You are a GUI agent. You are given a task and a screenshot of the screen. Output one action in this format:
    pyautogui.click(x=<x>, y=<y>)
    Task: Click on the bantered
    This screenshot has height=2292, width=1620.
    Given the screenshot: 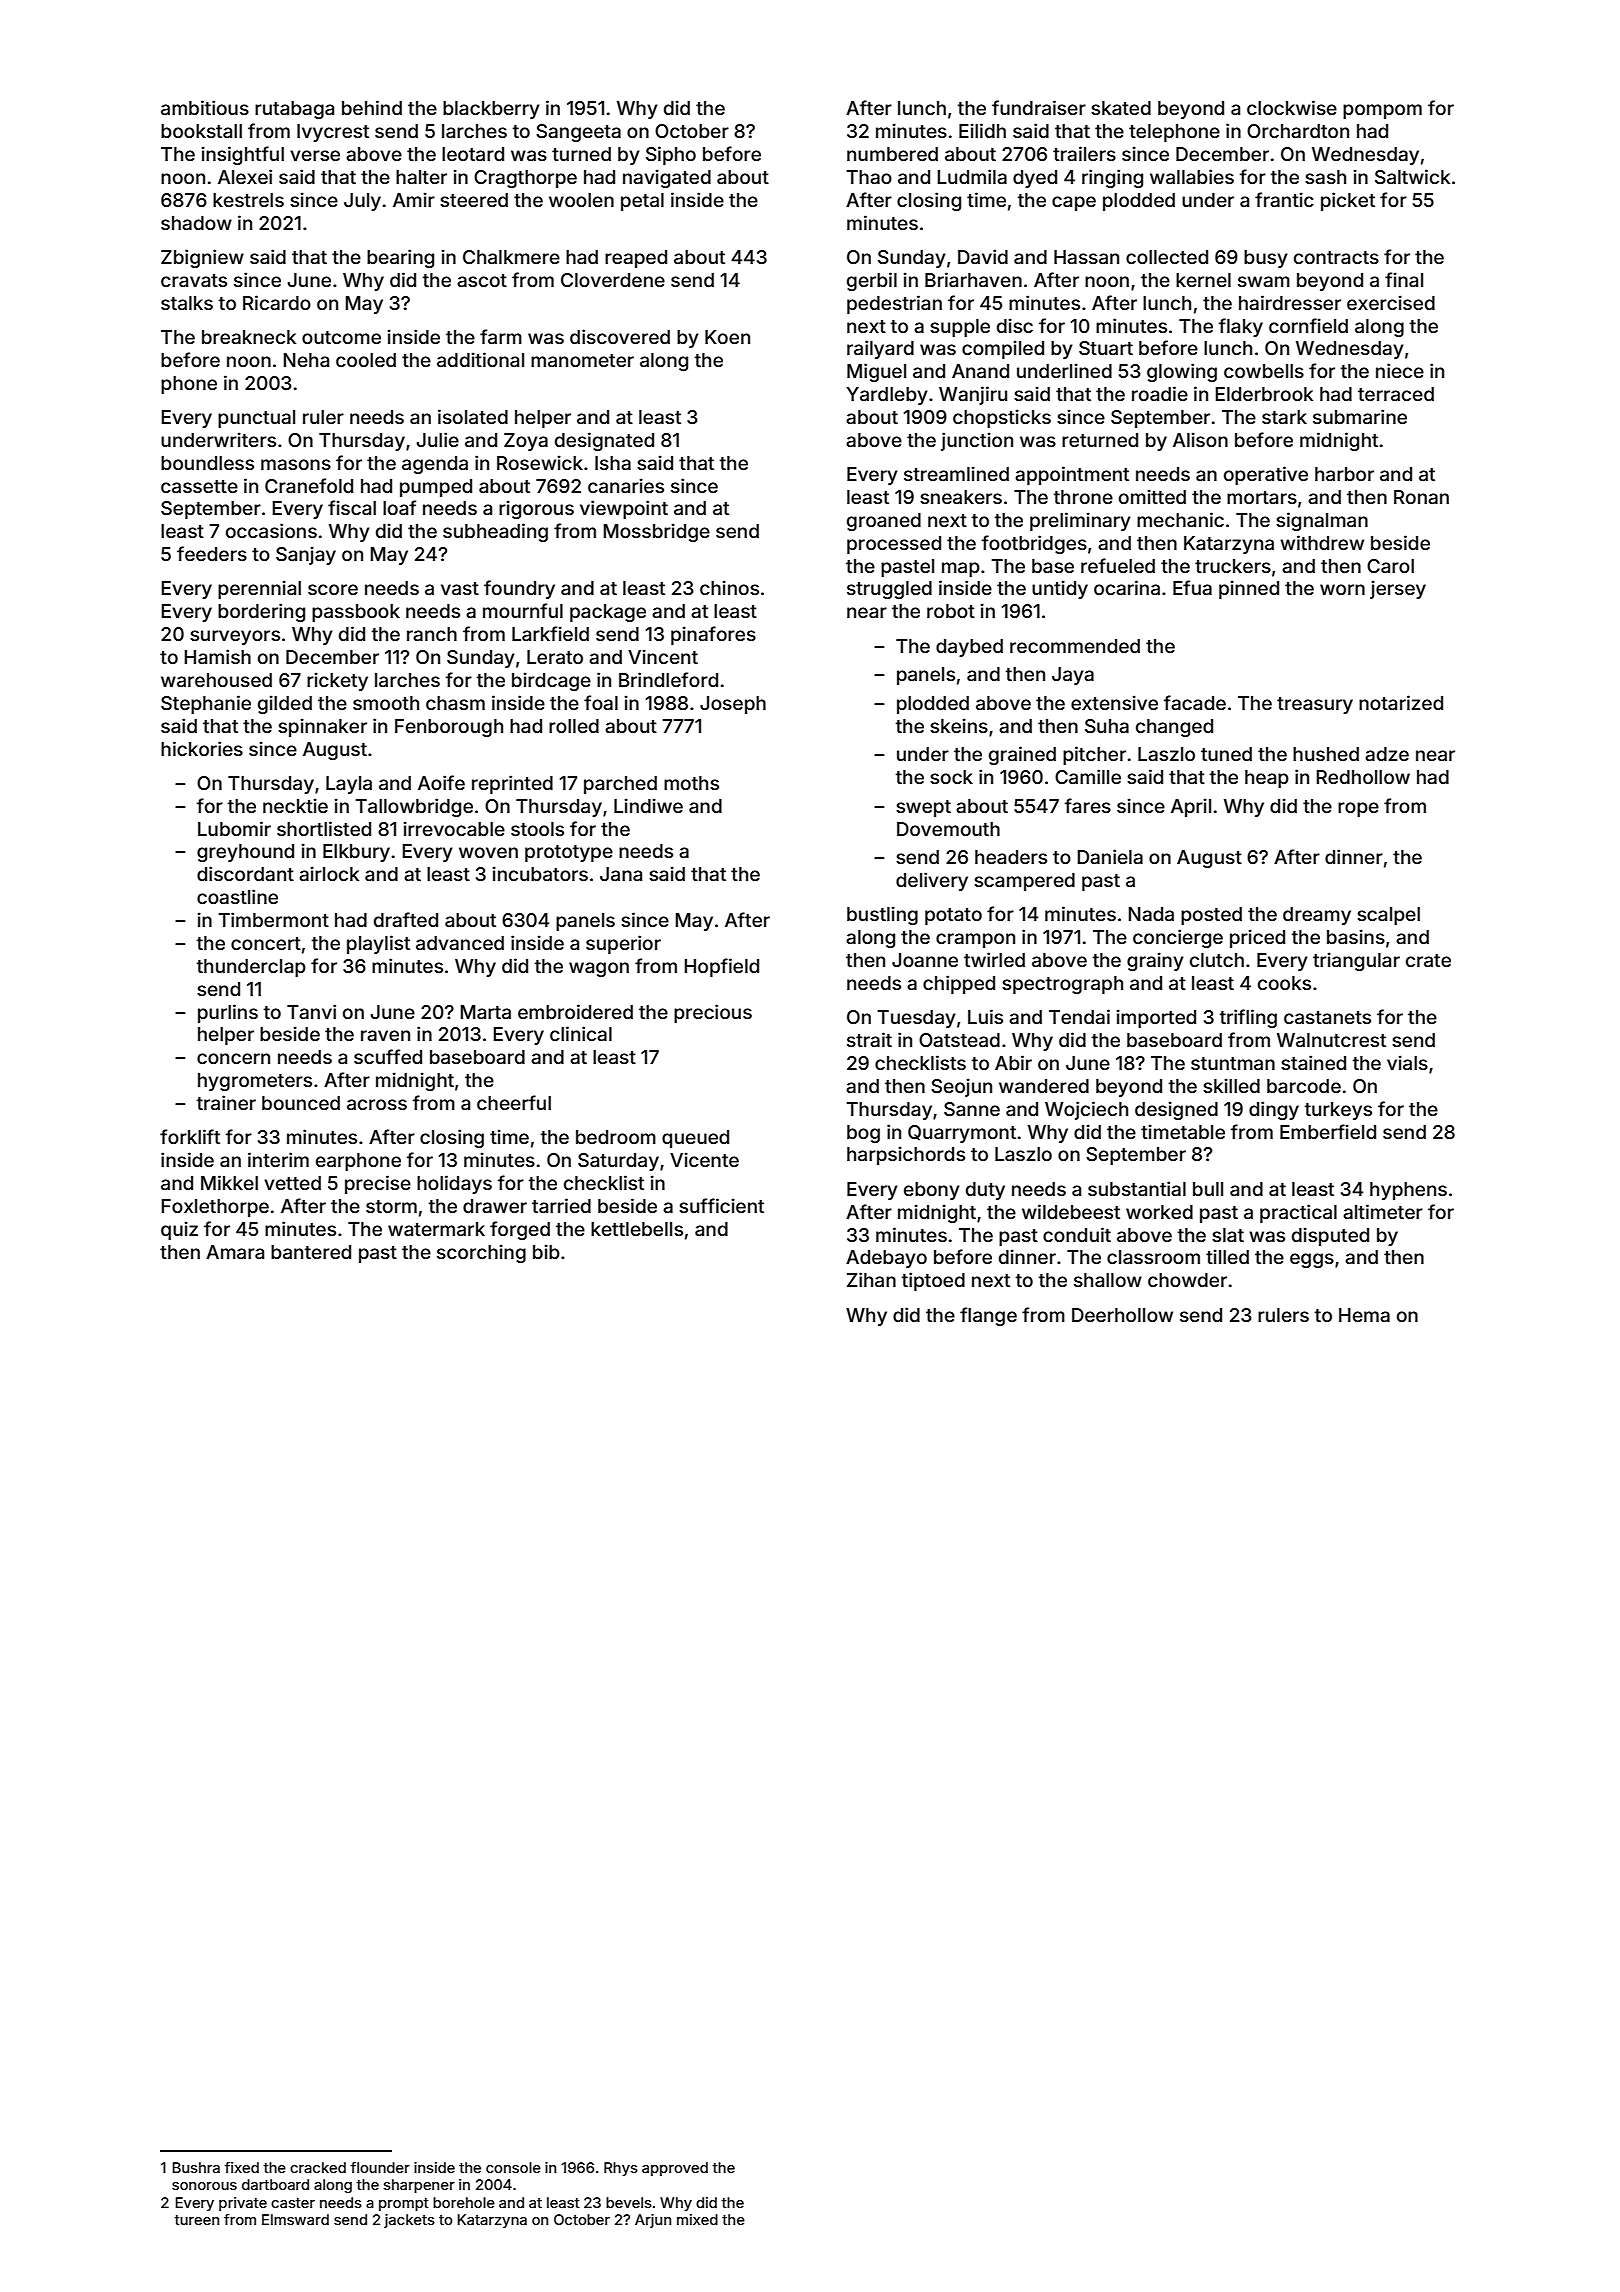 What is the action you would take?
    pyautogui.click(x=311, y=1252)
